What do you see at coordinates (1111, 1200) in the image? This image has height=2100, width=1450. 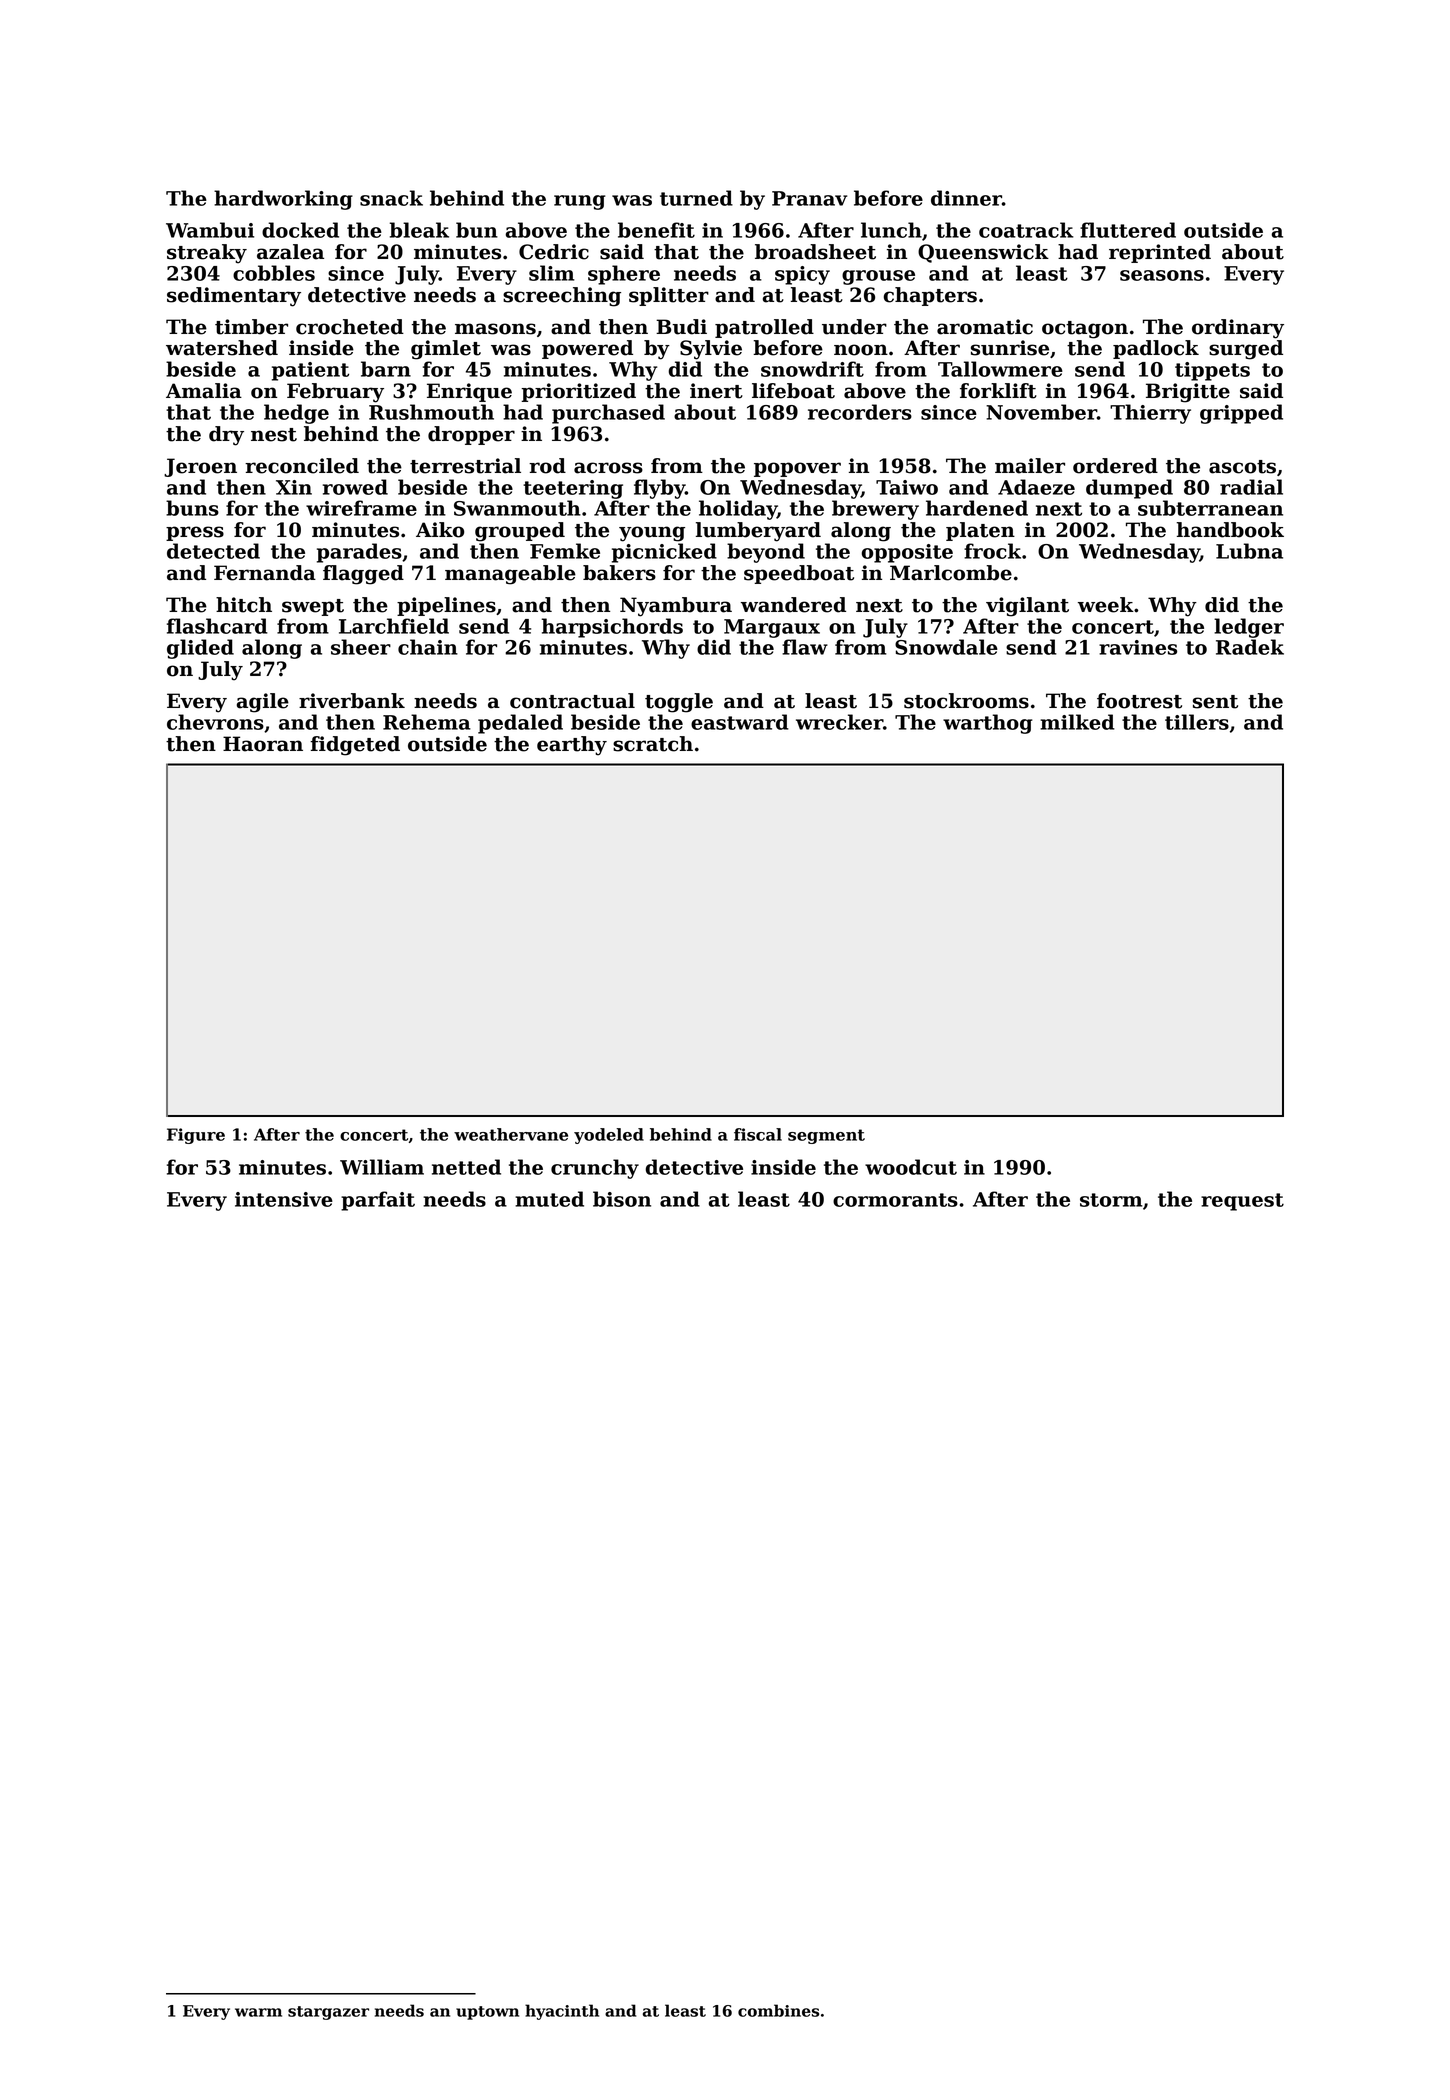 I see `storm` at bounding box center [1111, 1200].
